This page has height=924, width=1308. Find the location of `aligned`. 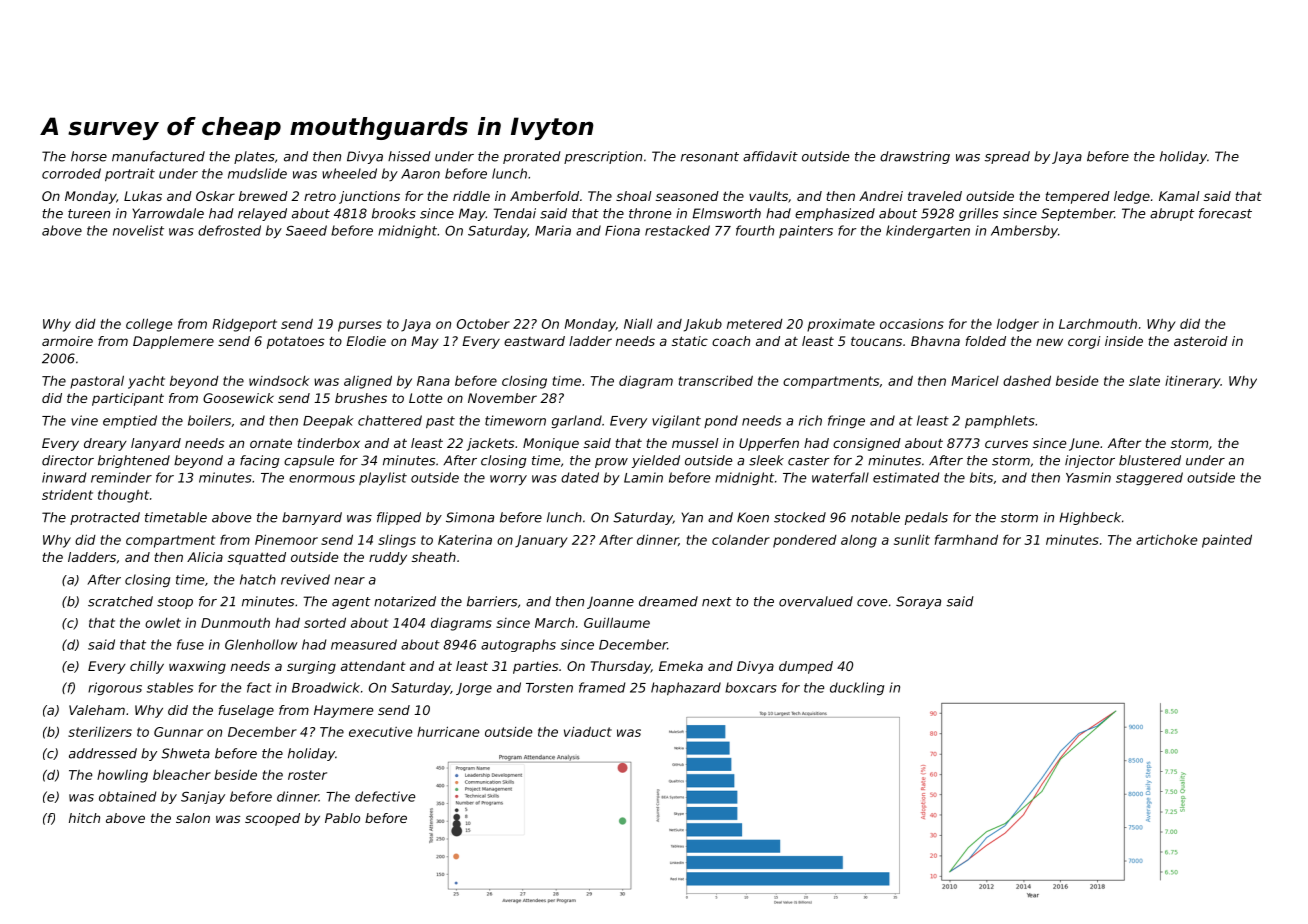

aligned is located at coordinates (368, 382).
